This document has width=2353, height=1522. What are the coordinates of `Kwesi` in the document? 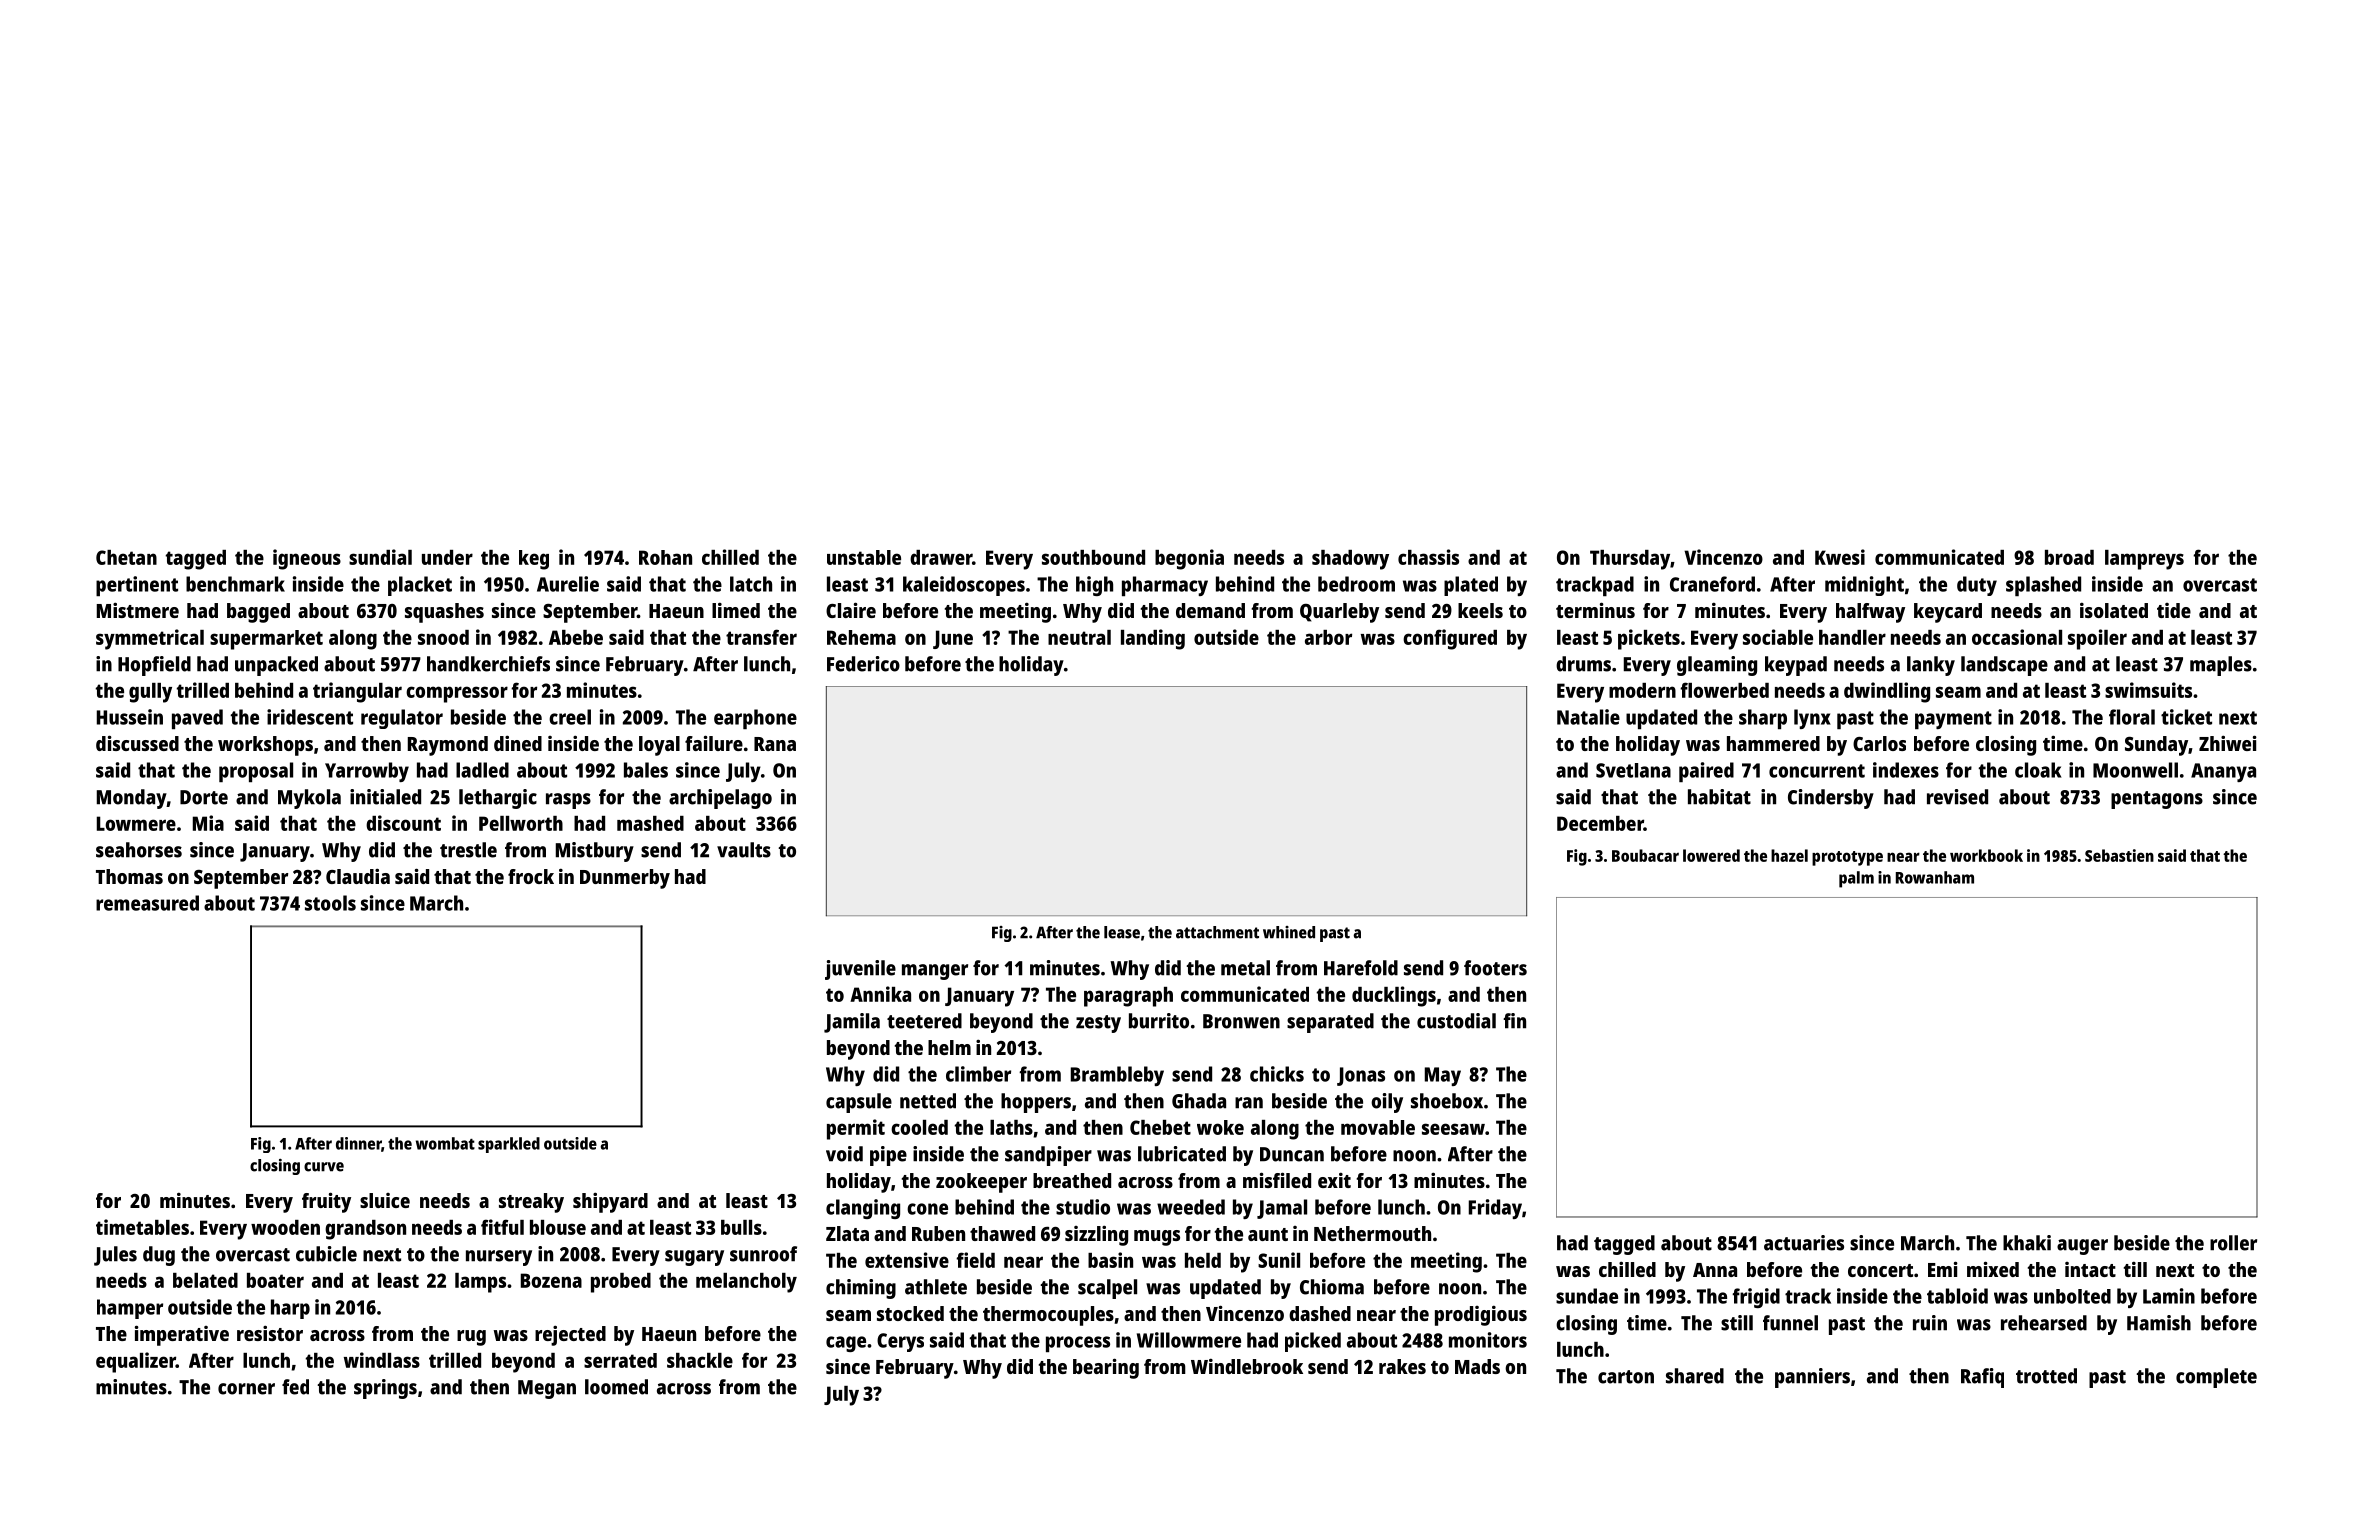 It's located at (1840, 557).
